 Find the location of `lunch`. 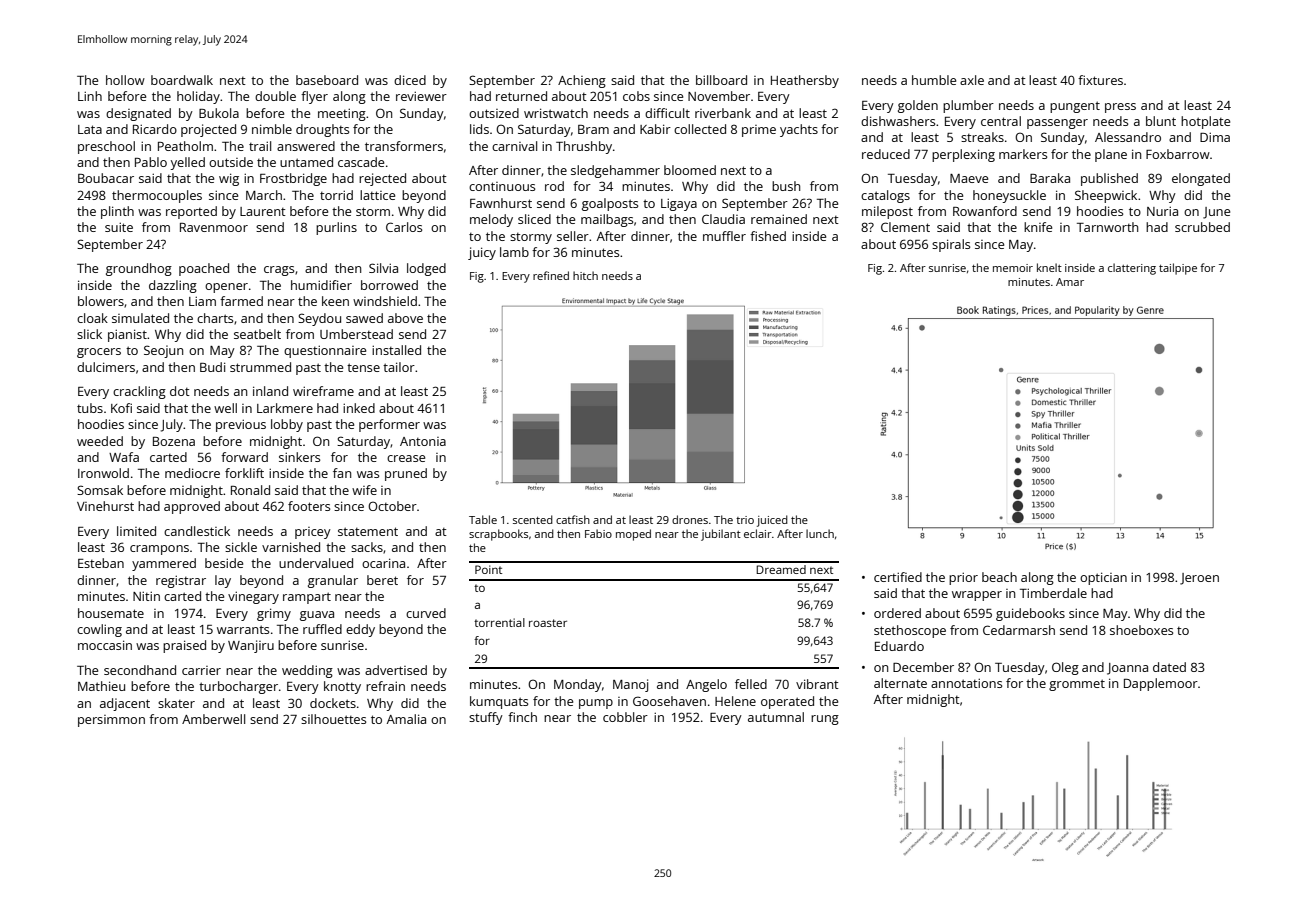

lunch is located at coordinates (820, 533).
